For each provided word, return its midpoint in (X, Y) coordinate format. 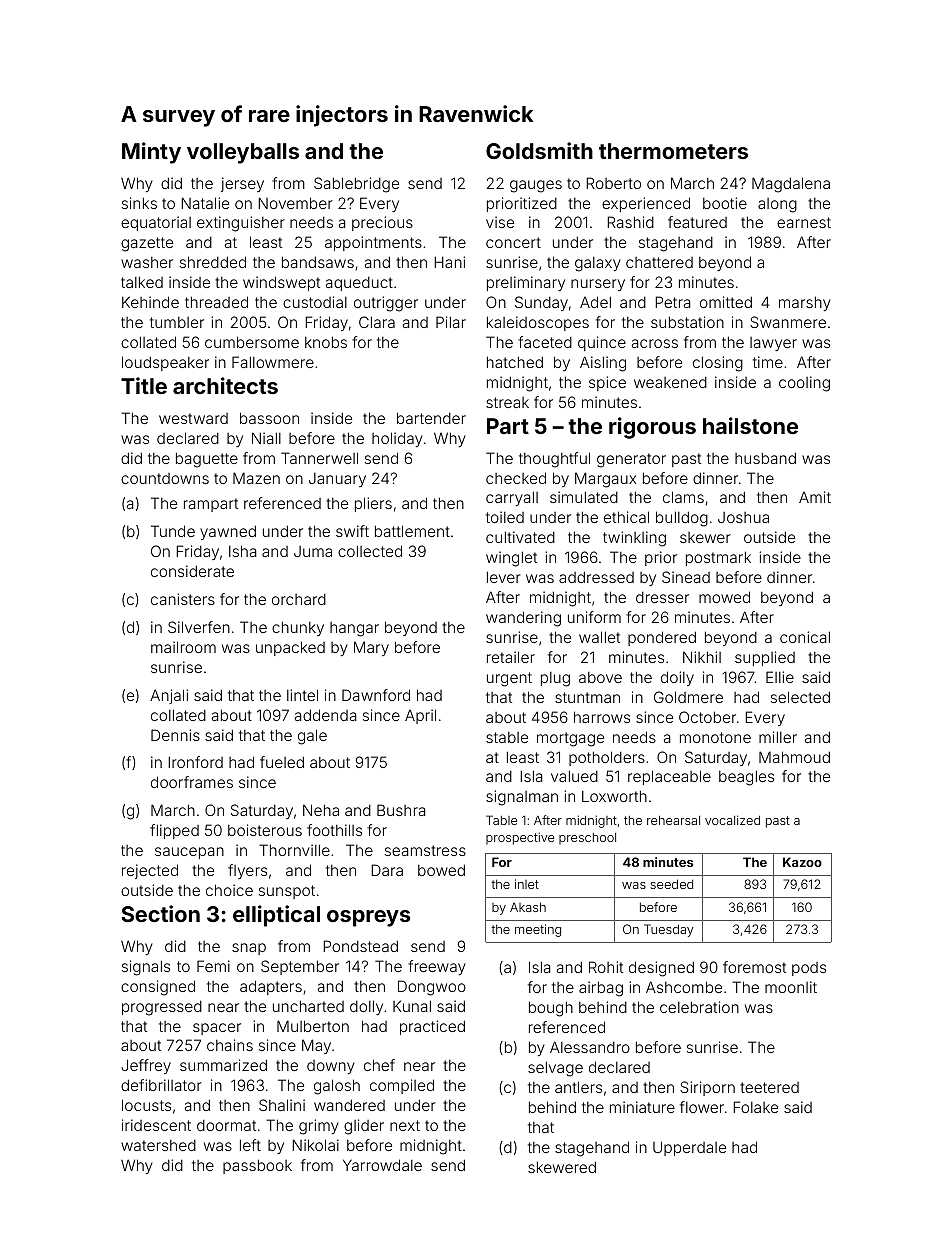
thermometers (673, 151)
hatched (515, 362)
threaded (216, 302)
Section (160, 913)
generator (631, 460)
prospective (520, 838)
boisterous (265, 830)
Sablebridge (356, 185)
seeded (671, 884)
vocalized (732, 820)
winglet (511, 559)
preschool (587, 839)
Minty (151, 153)
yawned (228, 532)
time (768, 362)
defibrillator (161, 1085)
